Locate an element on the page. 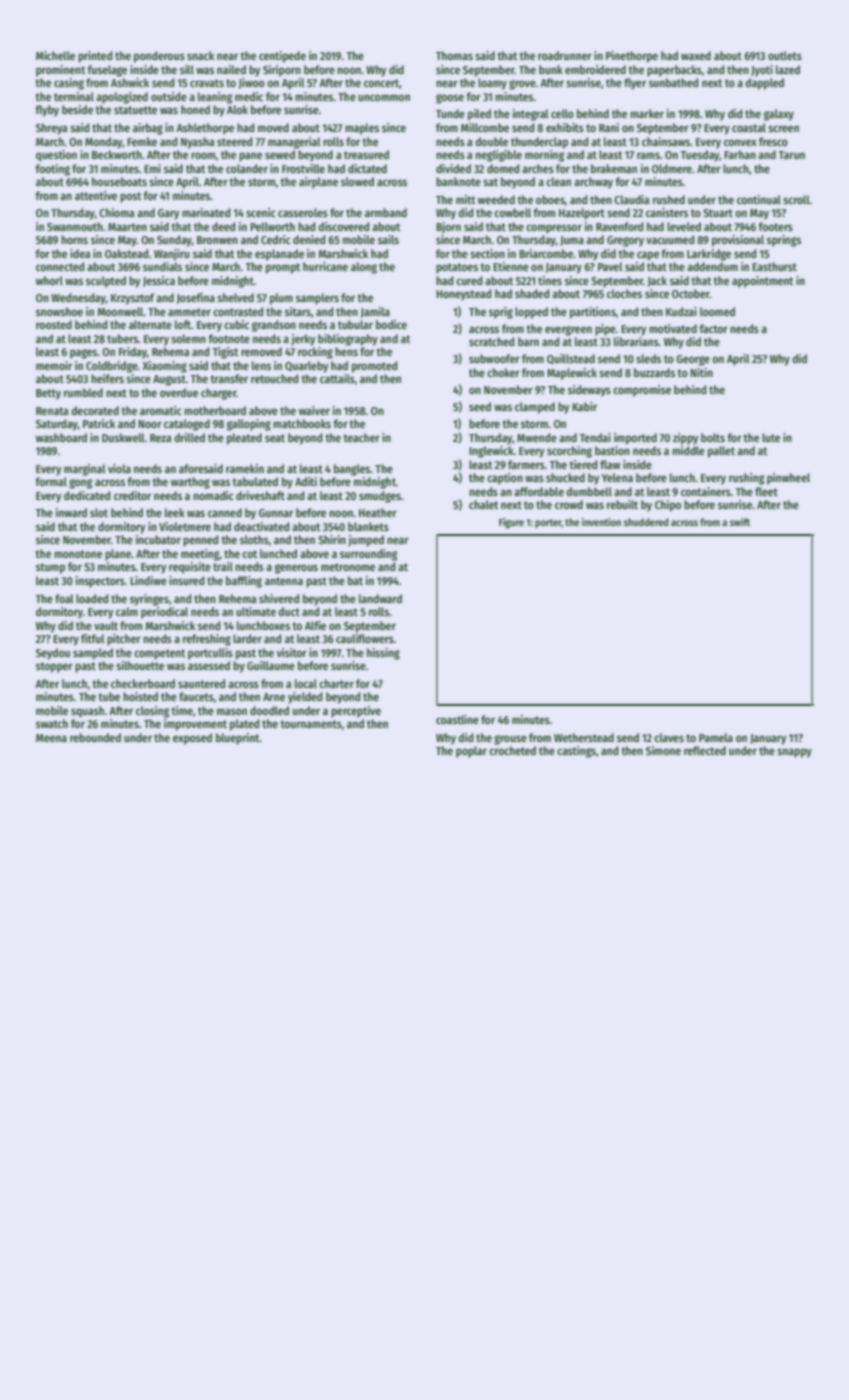 The image size is (849, 1400). shuddered is located at coordinates (646, 522).
